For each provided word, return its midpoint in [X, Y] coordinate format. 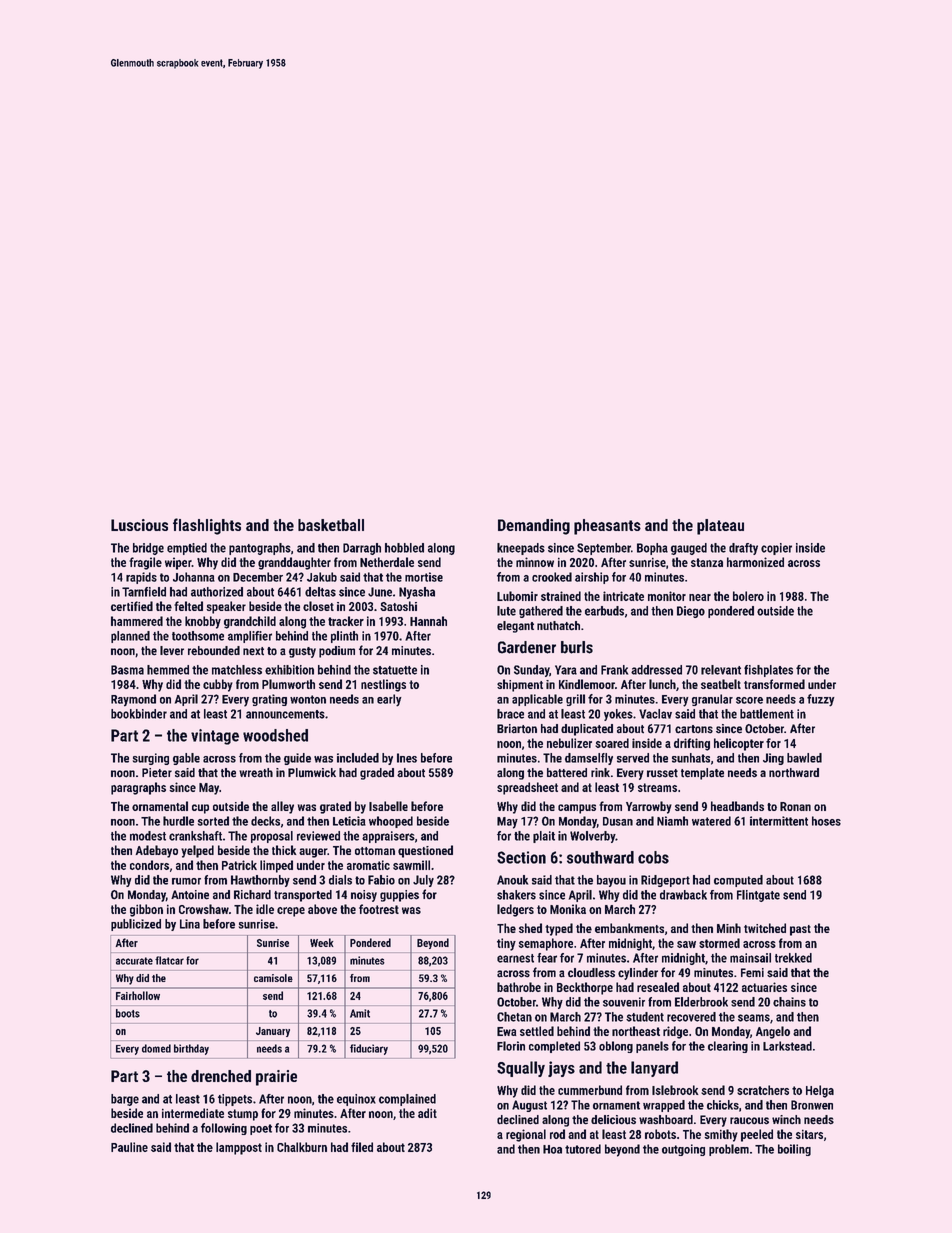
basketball [331, 525]
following [224, 1129]
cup [200, 809]
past [800, 930]
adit [427, 1113]
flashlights [207, 526]
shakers [516, 895]
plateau [720, 527]
